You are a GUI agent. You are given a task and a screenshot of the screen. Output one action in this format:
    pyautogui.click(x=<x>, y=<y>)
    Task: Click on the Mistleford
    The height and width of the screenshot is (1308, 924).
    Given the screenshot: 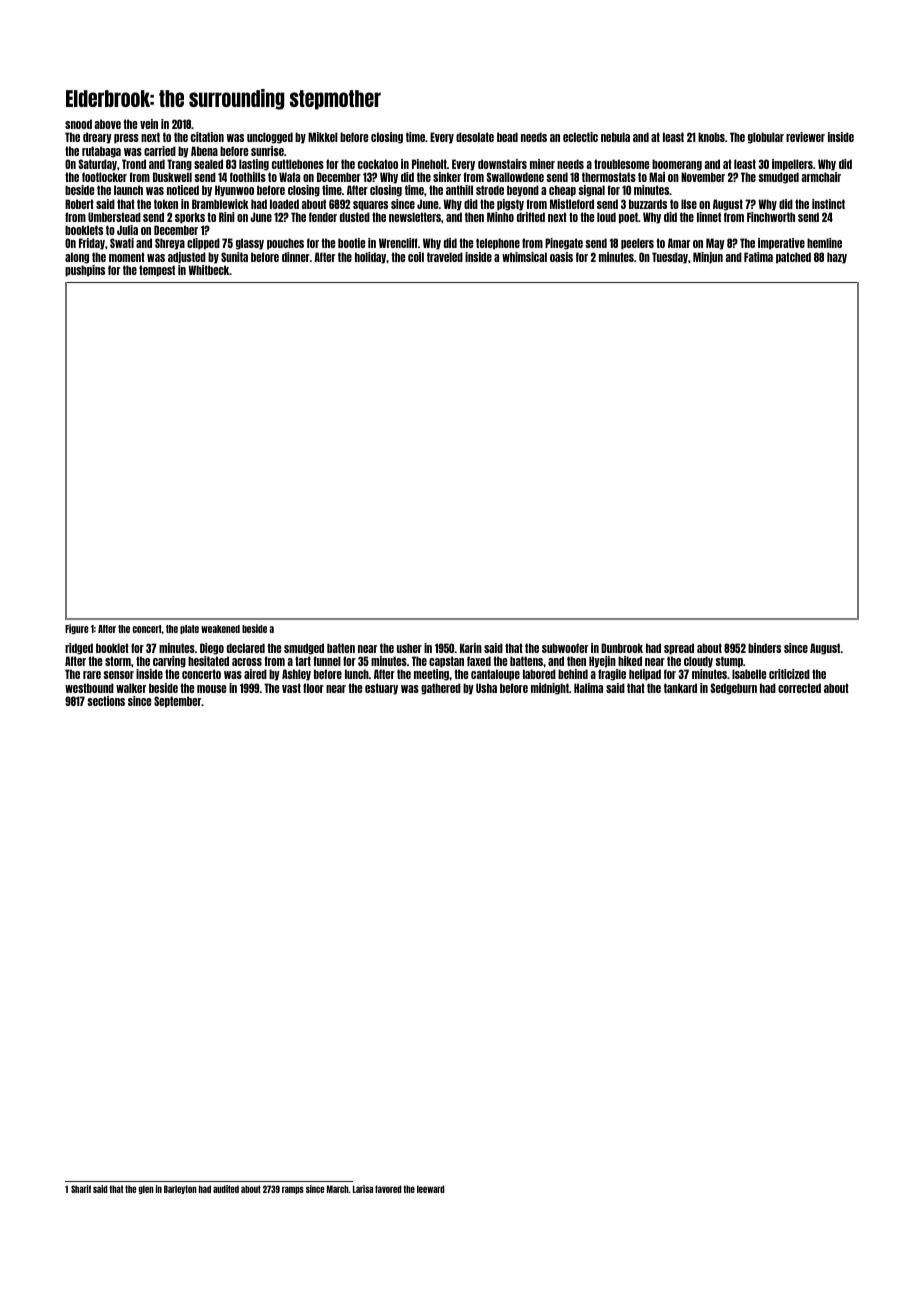 What is the action you would take?
    pyautogui.click(x=572, y=204)
